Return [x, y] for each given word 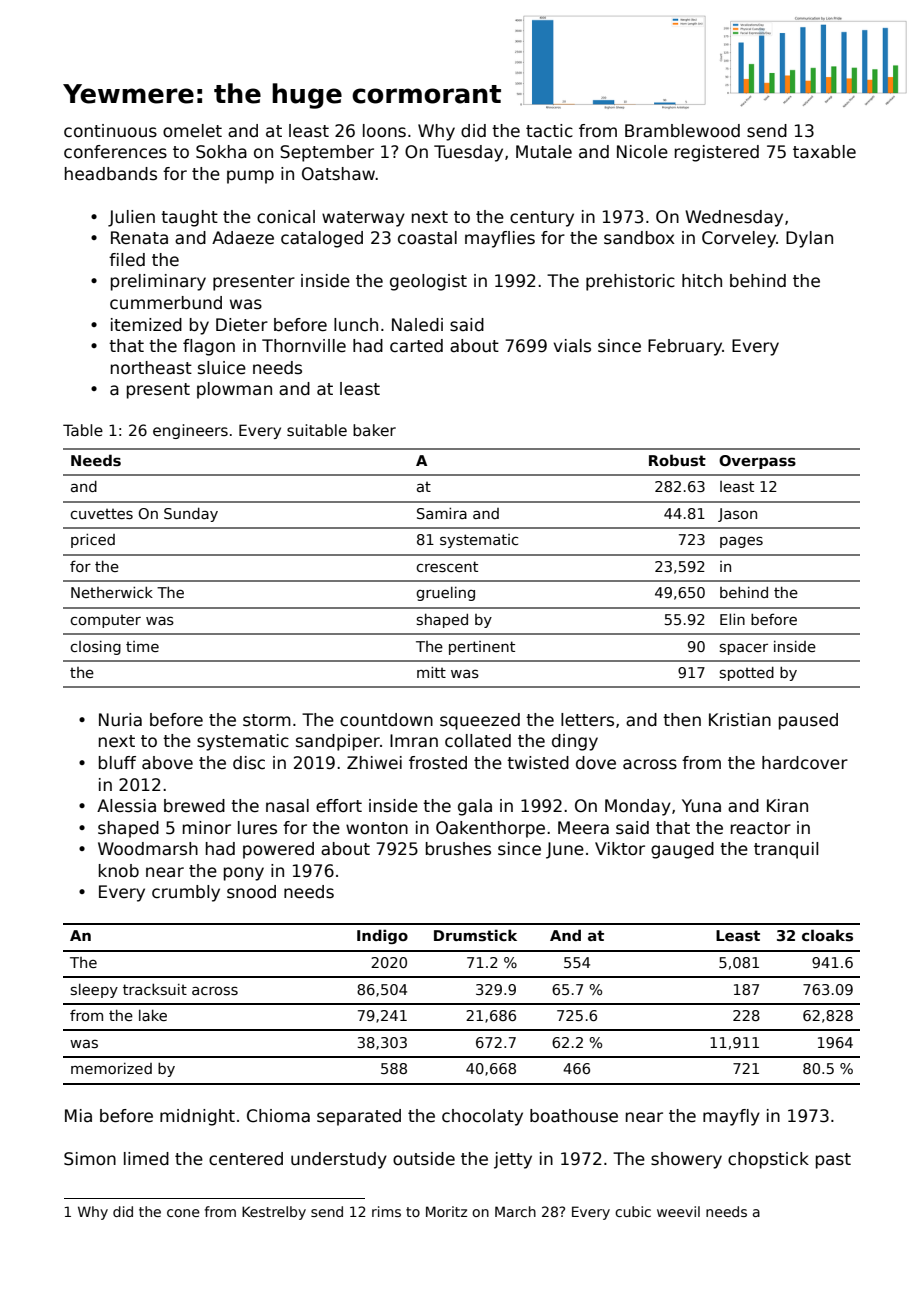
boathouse [574, 1116]
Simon [90, 1159]
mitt [431, 672]
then [682, 720]
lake [153, 1015]
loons [384, 131]
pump [250, 177]
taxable [824, 152]
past [833, 1161]
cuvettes [101, 514]
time [142, 646]
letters [587, 720]
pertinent [482, 648]
